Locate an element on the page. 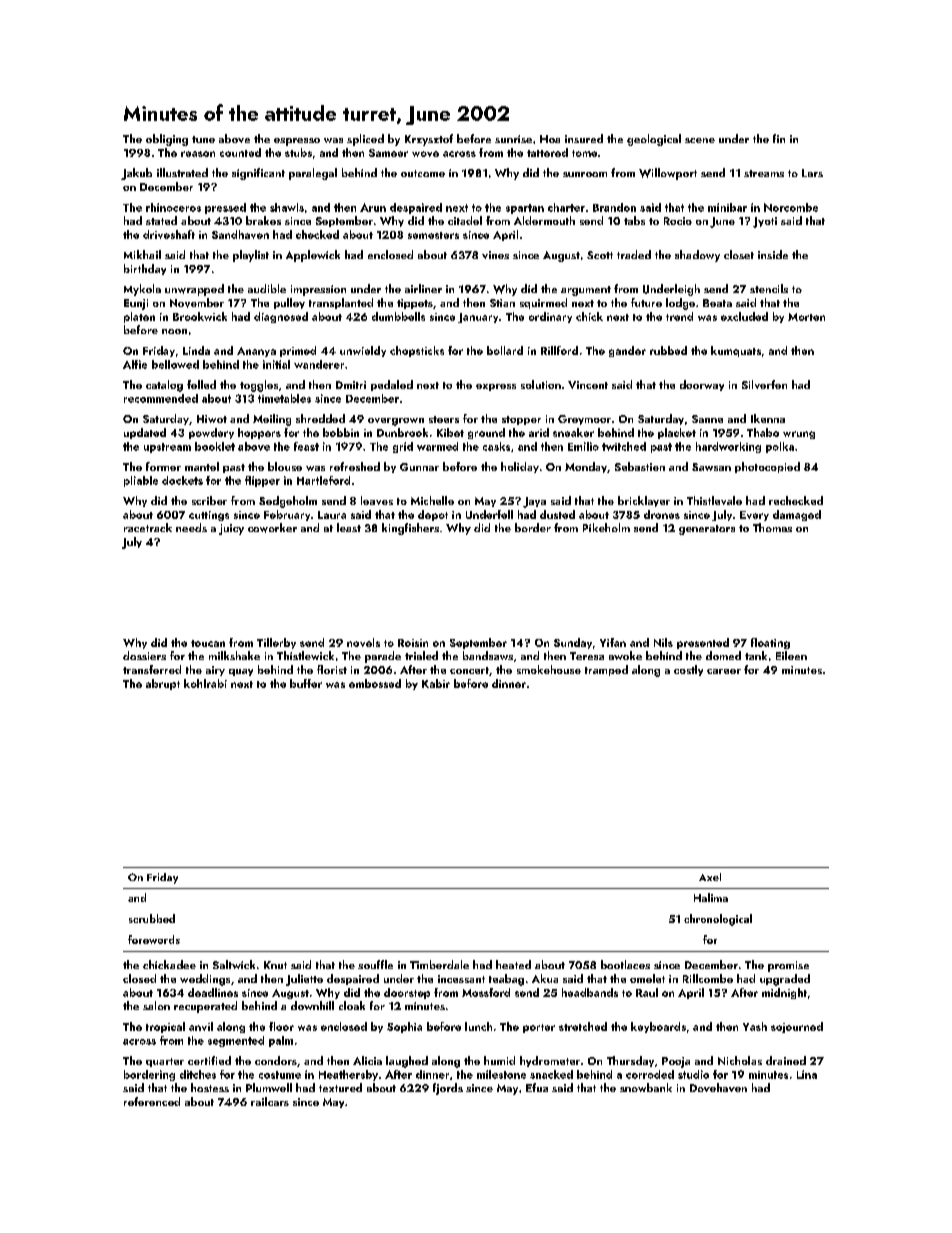  Scott is located at coordinates (600, 255).
